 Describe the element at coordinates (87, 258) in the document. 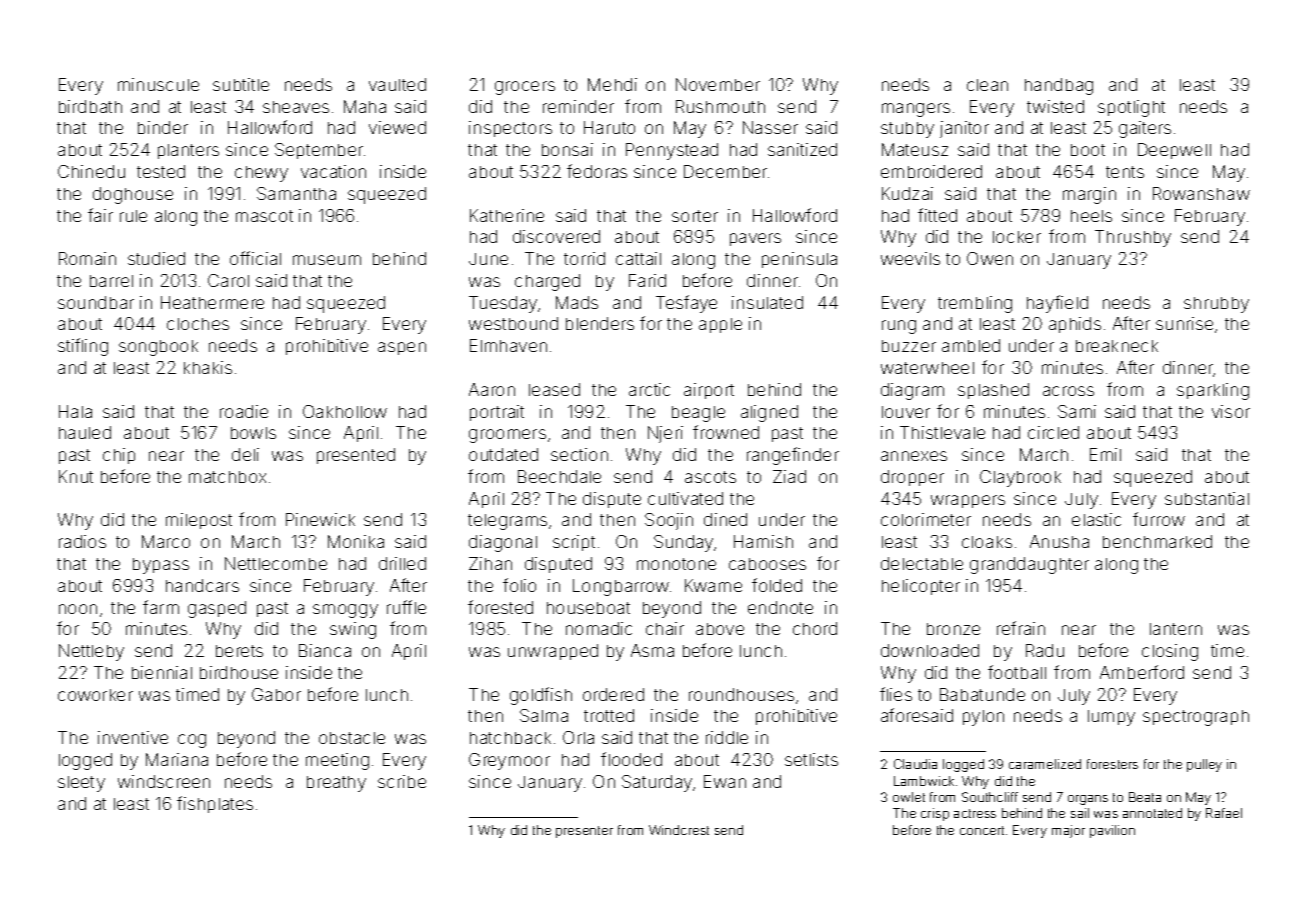

I see `Romain` at that location.
